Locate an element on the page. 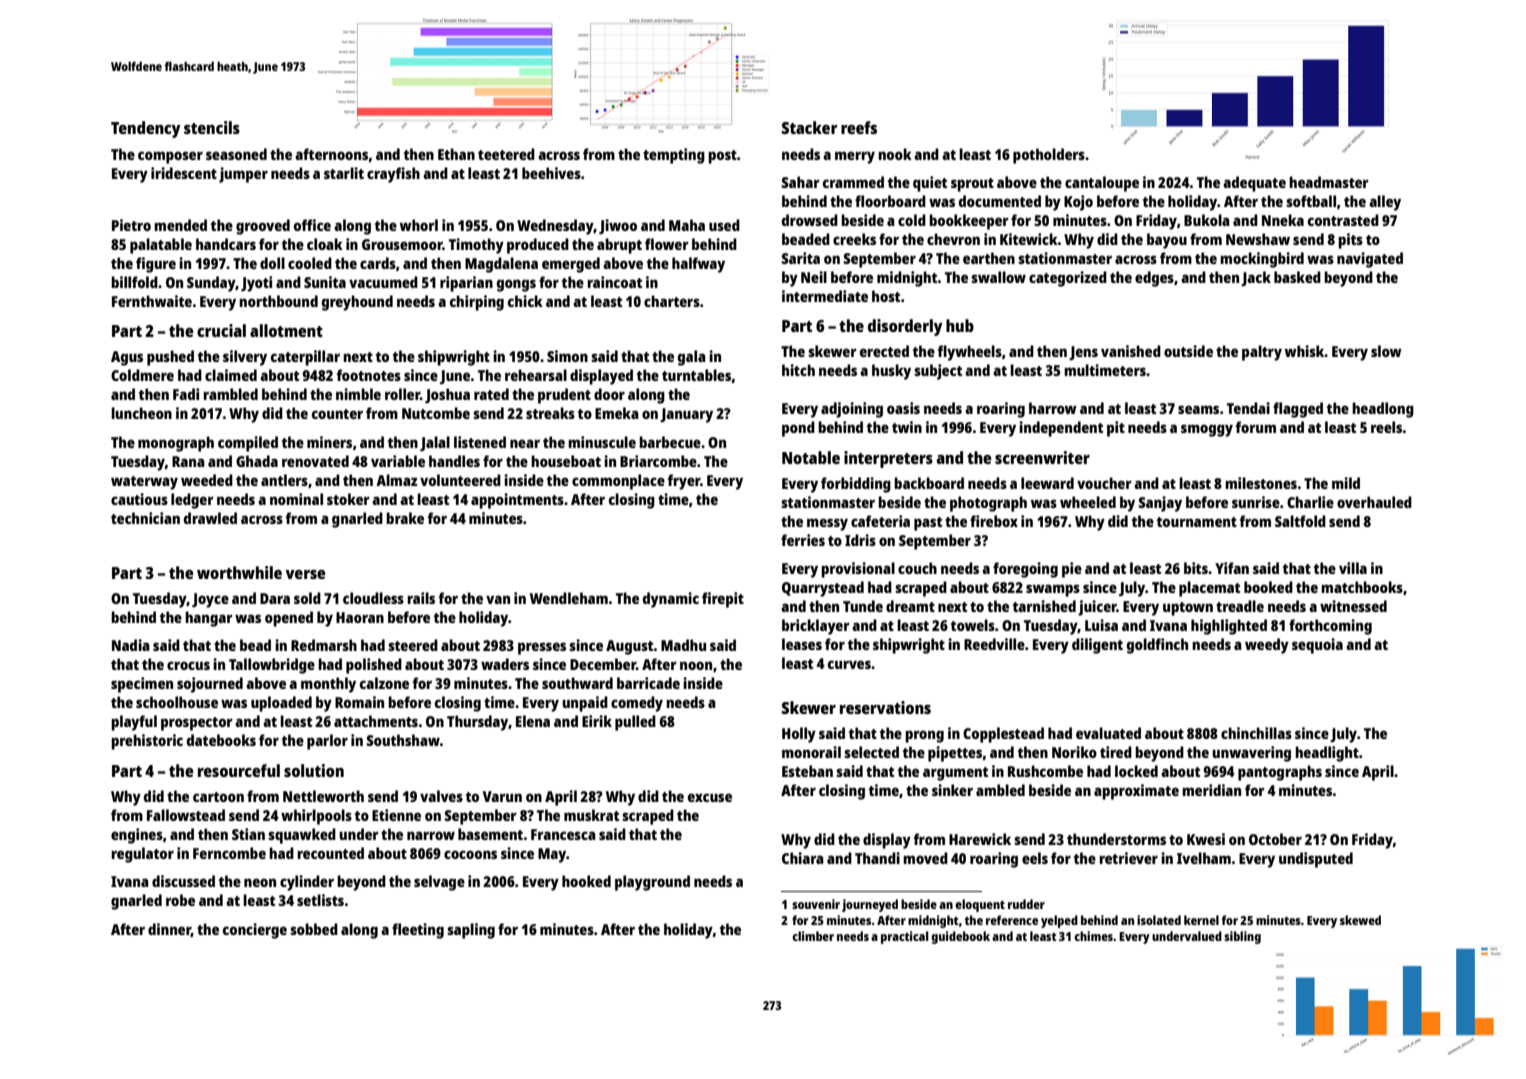  flagged is located at coordinates (1298, 410).
